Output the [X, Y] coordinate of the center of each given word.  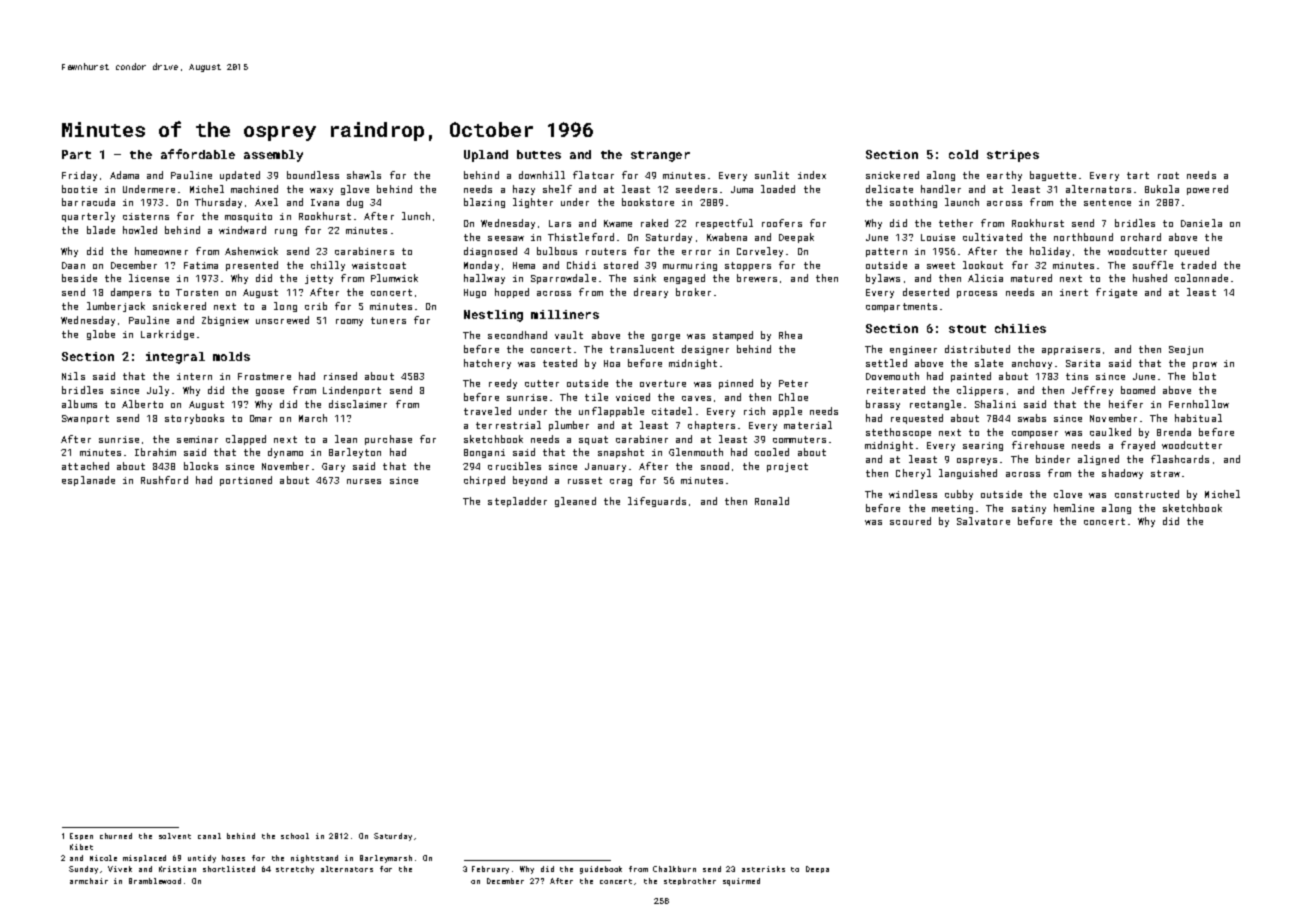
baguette [1053, 176]
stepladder [517, 502]
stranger [660, 156]
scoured [910, 521]
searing [983, 446]
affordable [198, 154]
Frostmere [264, 376]
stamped [733, 336]
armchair [89, 881]
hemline [1074, 508]
